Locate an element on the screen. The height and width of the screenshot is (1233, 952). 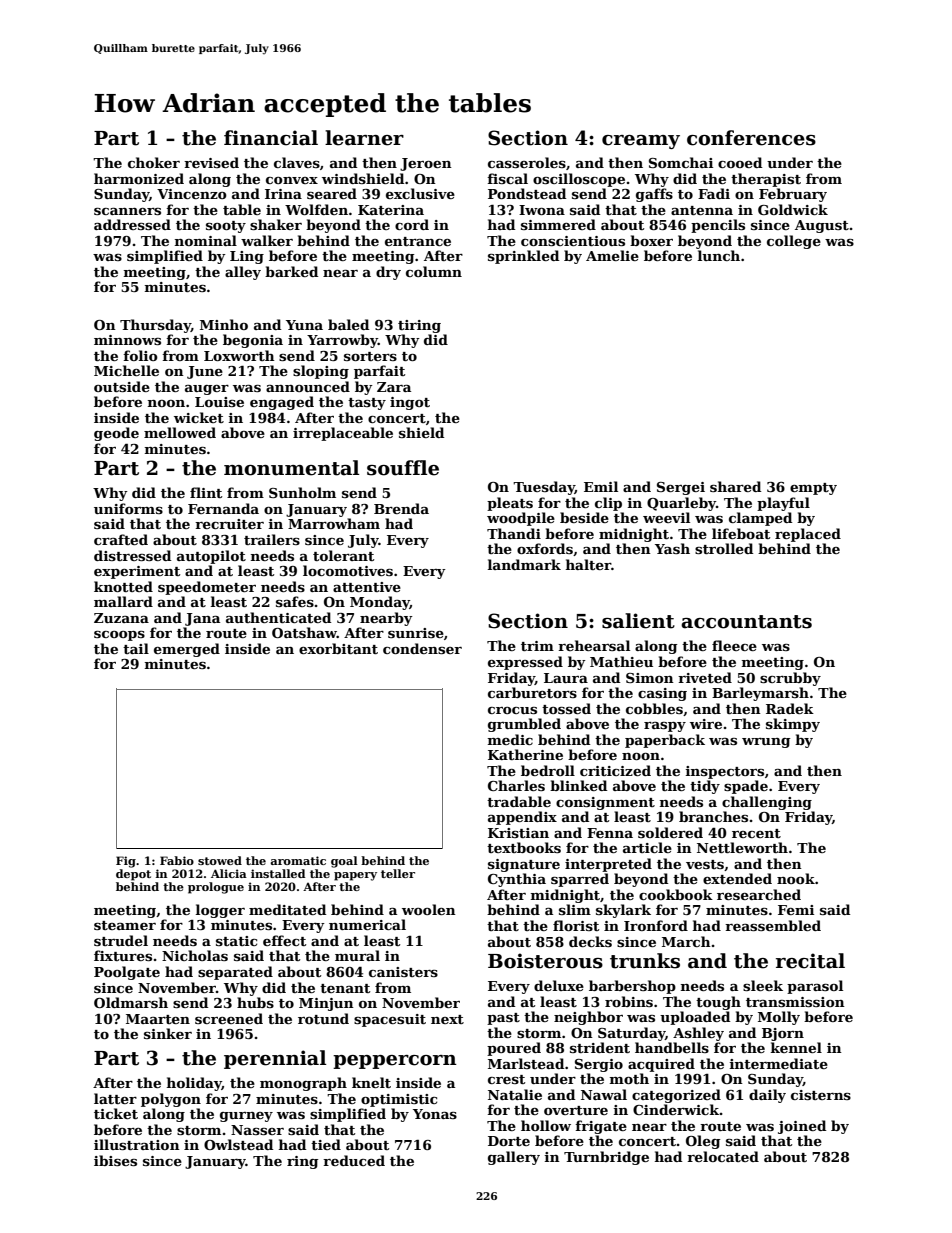
scrubby is located at coordinates (790, 679).
